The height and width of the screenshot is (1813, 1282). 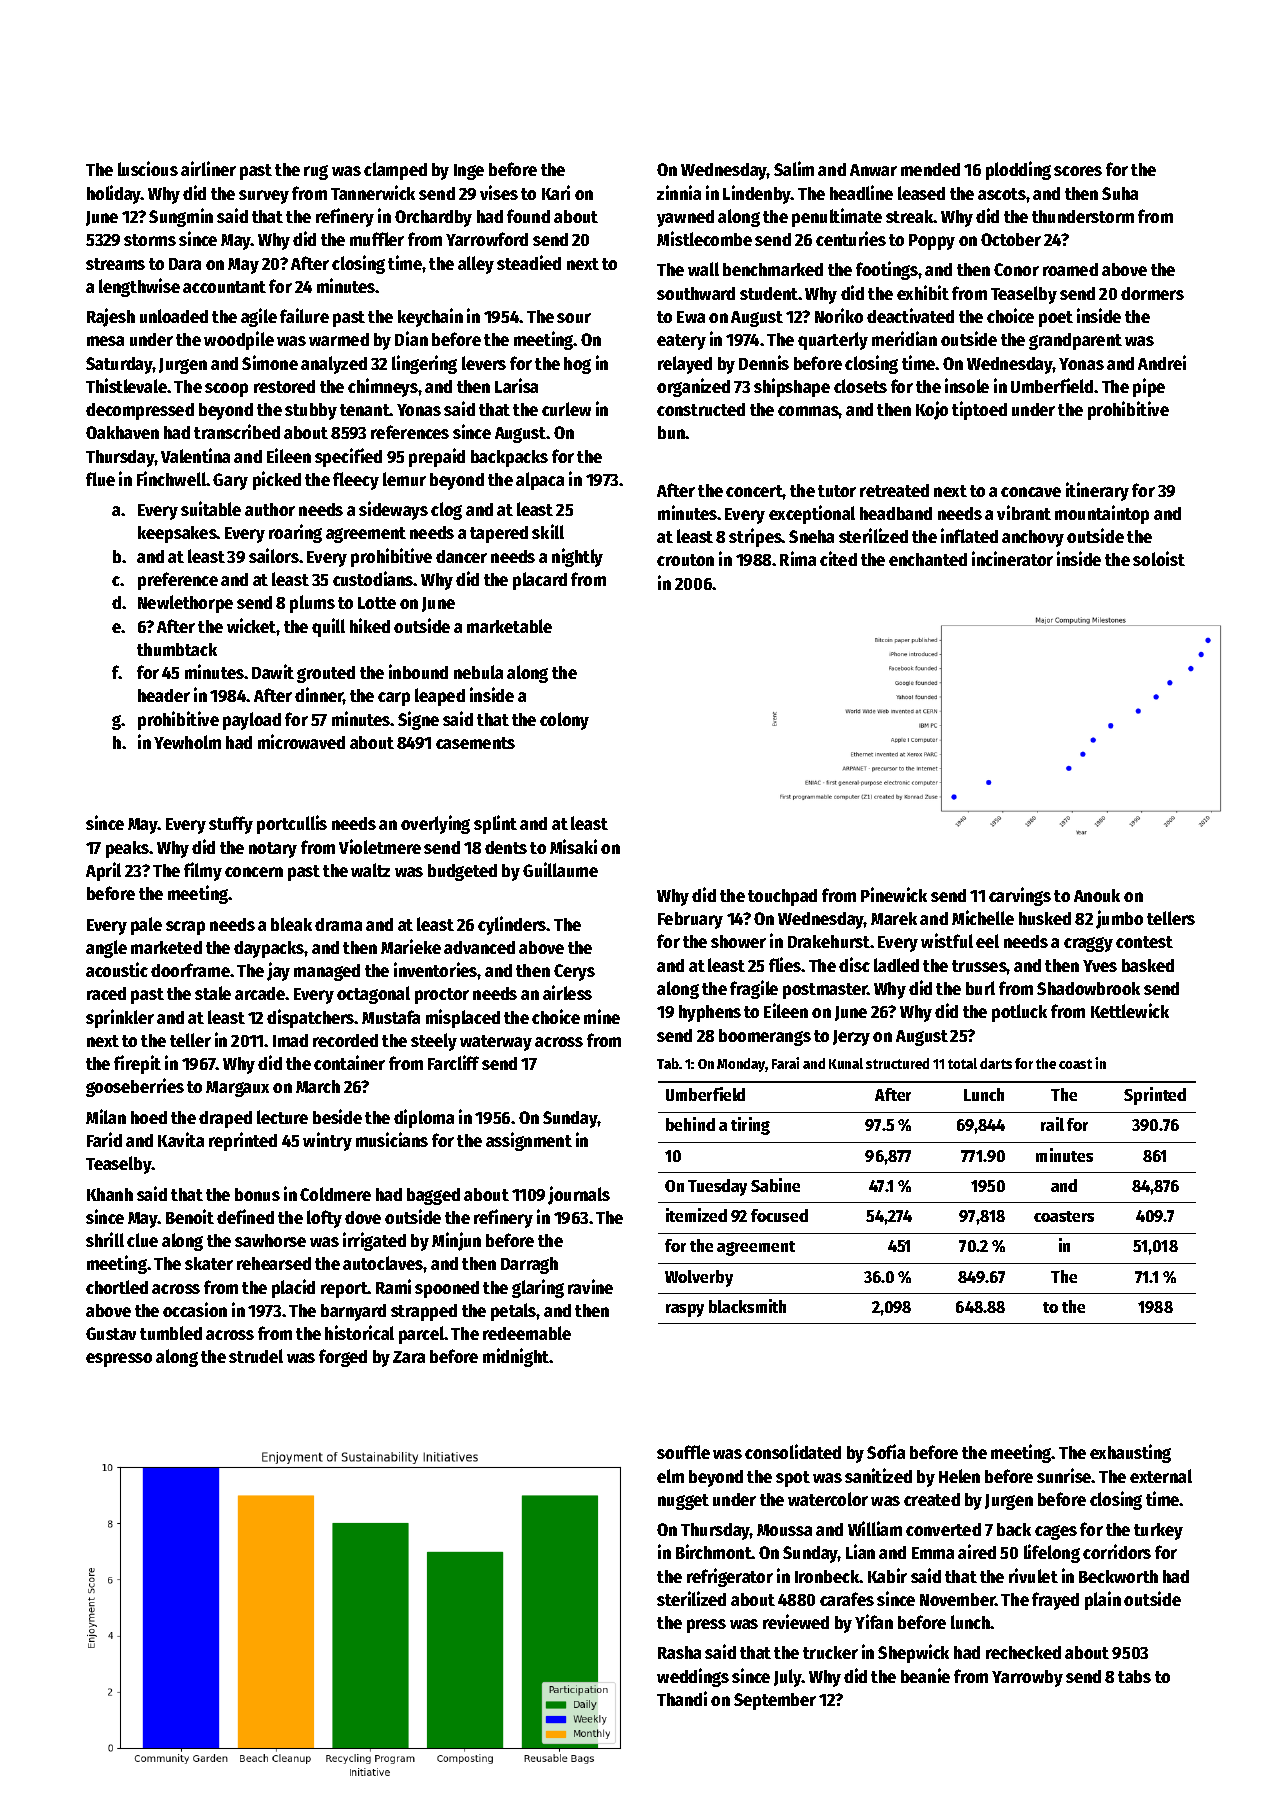 What do you see at coordinates (373, 192) in the screenshot?
I see `Tannerwick` at bounding box center [373, 192].
